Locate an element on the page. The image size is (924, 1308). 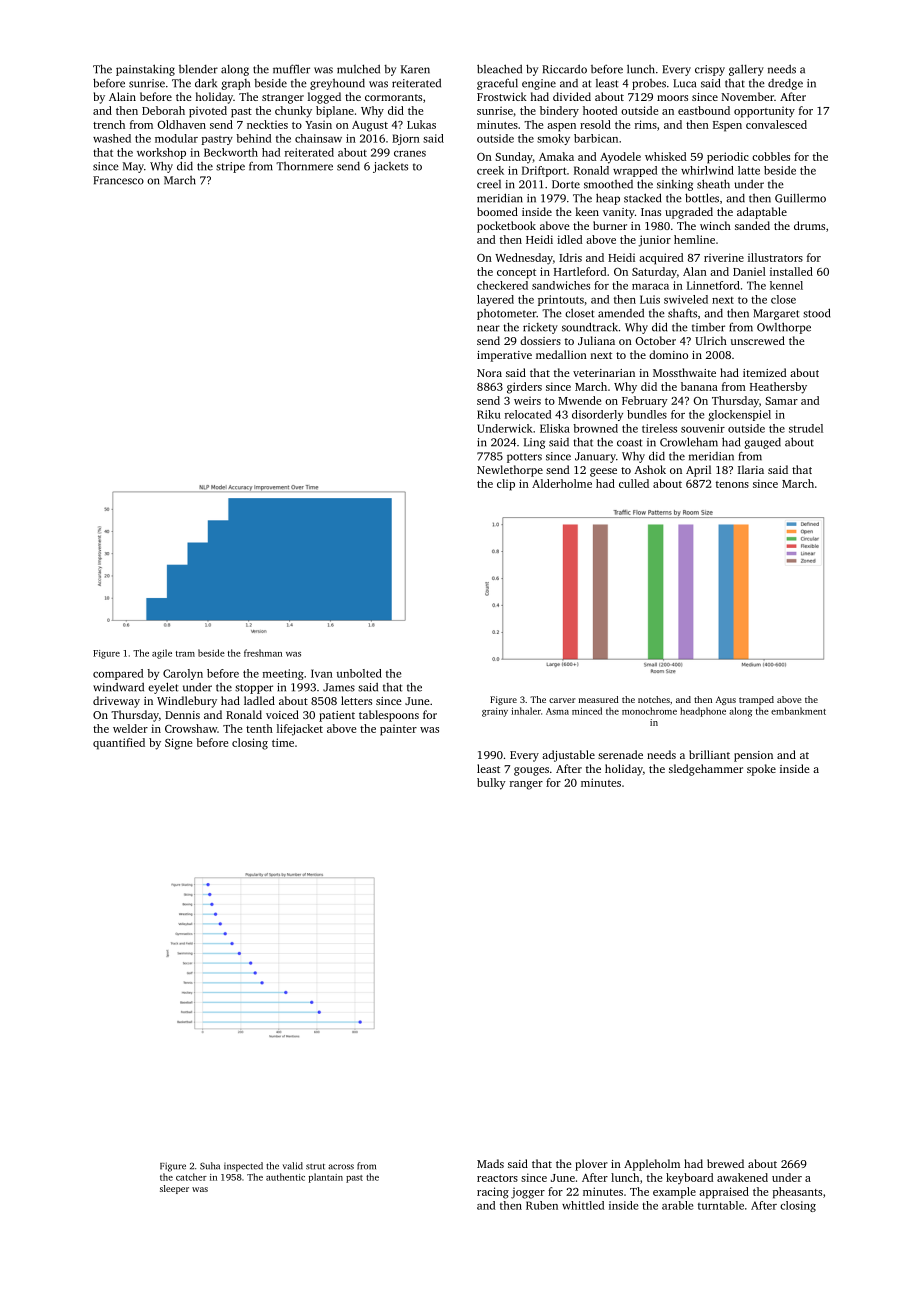
stood is located at coordinates (816, 313).
